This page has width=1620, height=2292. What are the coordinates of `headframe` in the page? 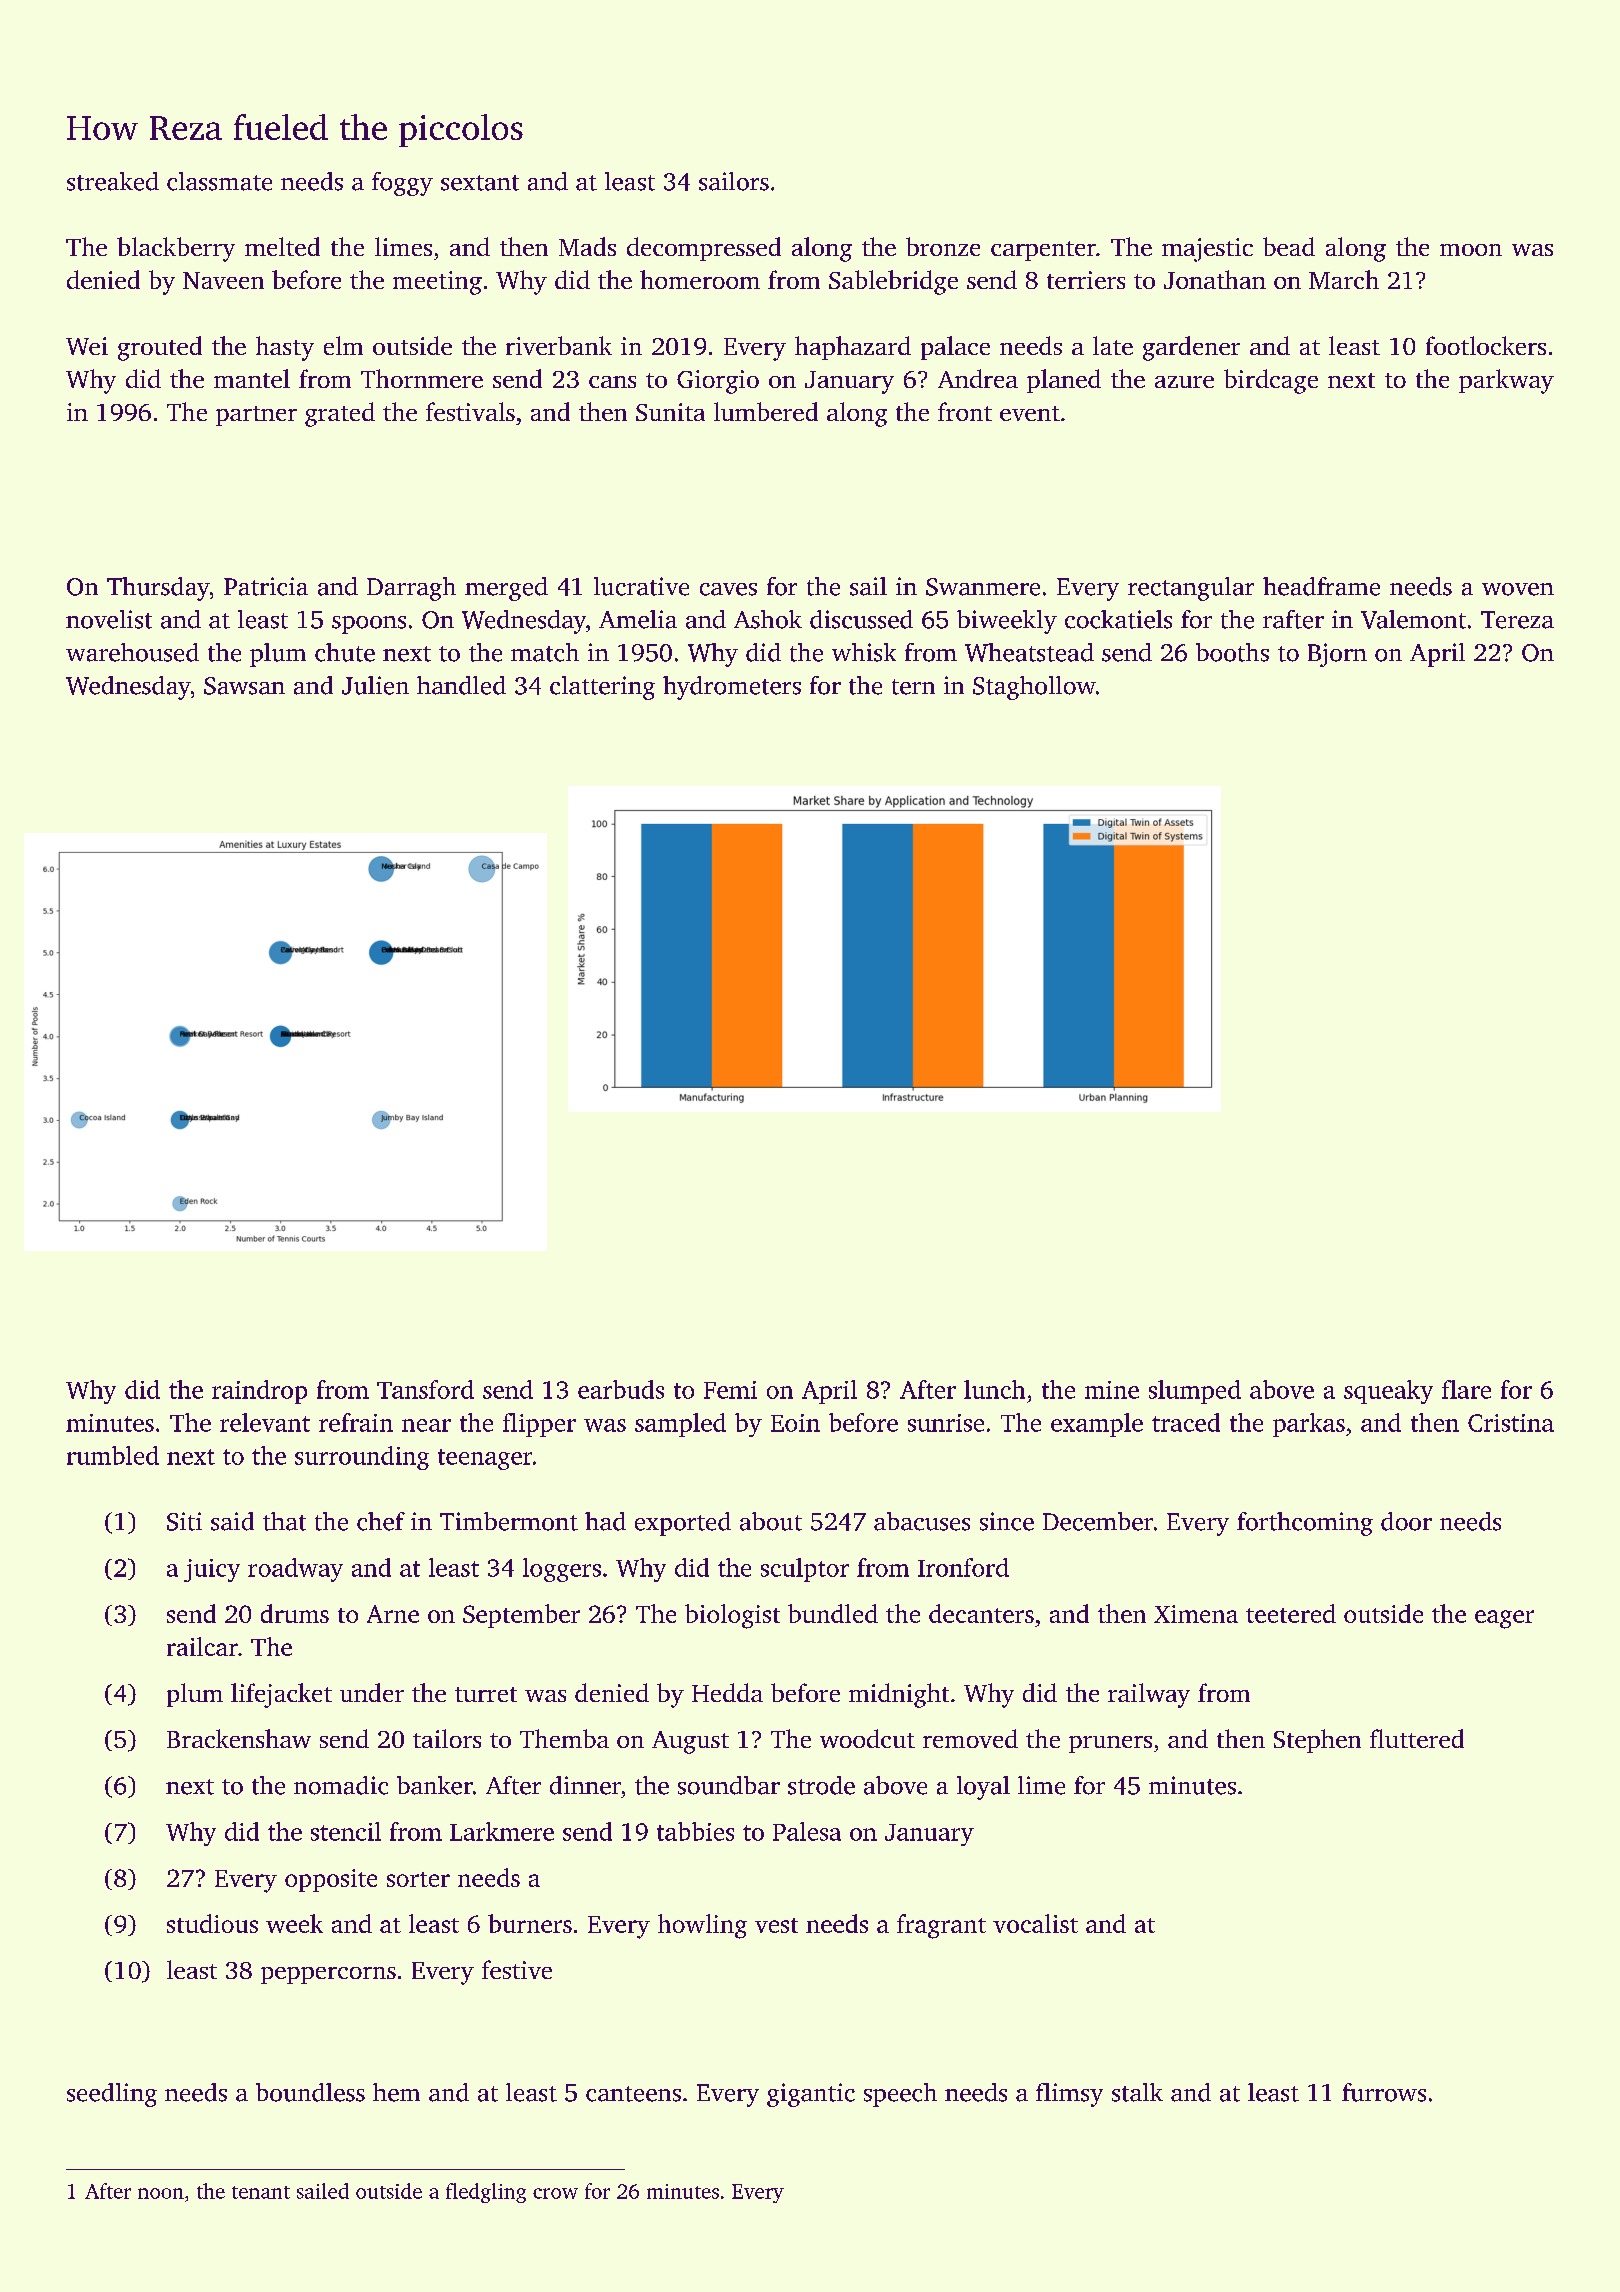 It's located at (1321, 586).
